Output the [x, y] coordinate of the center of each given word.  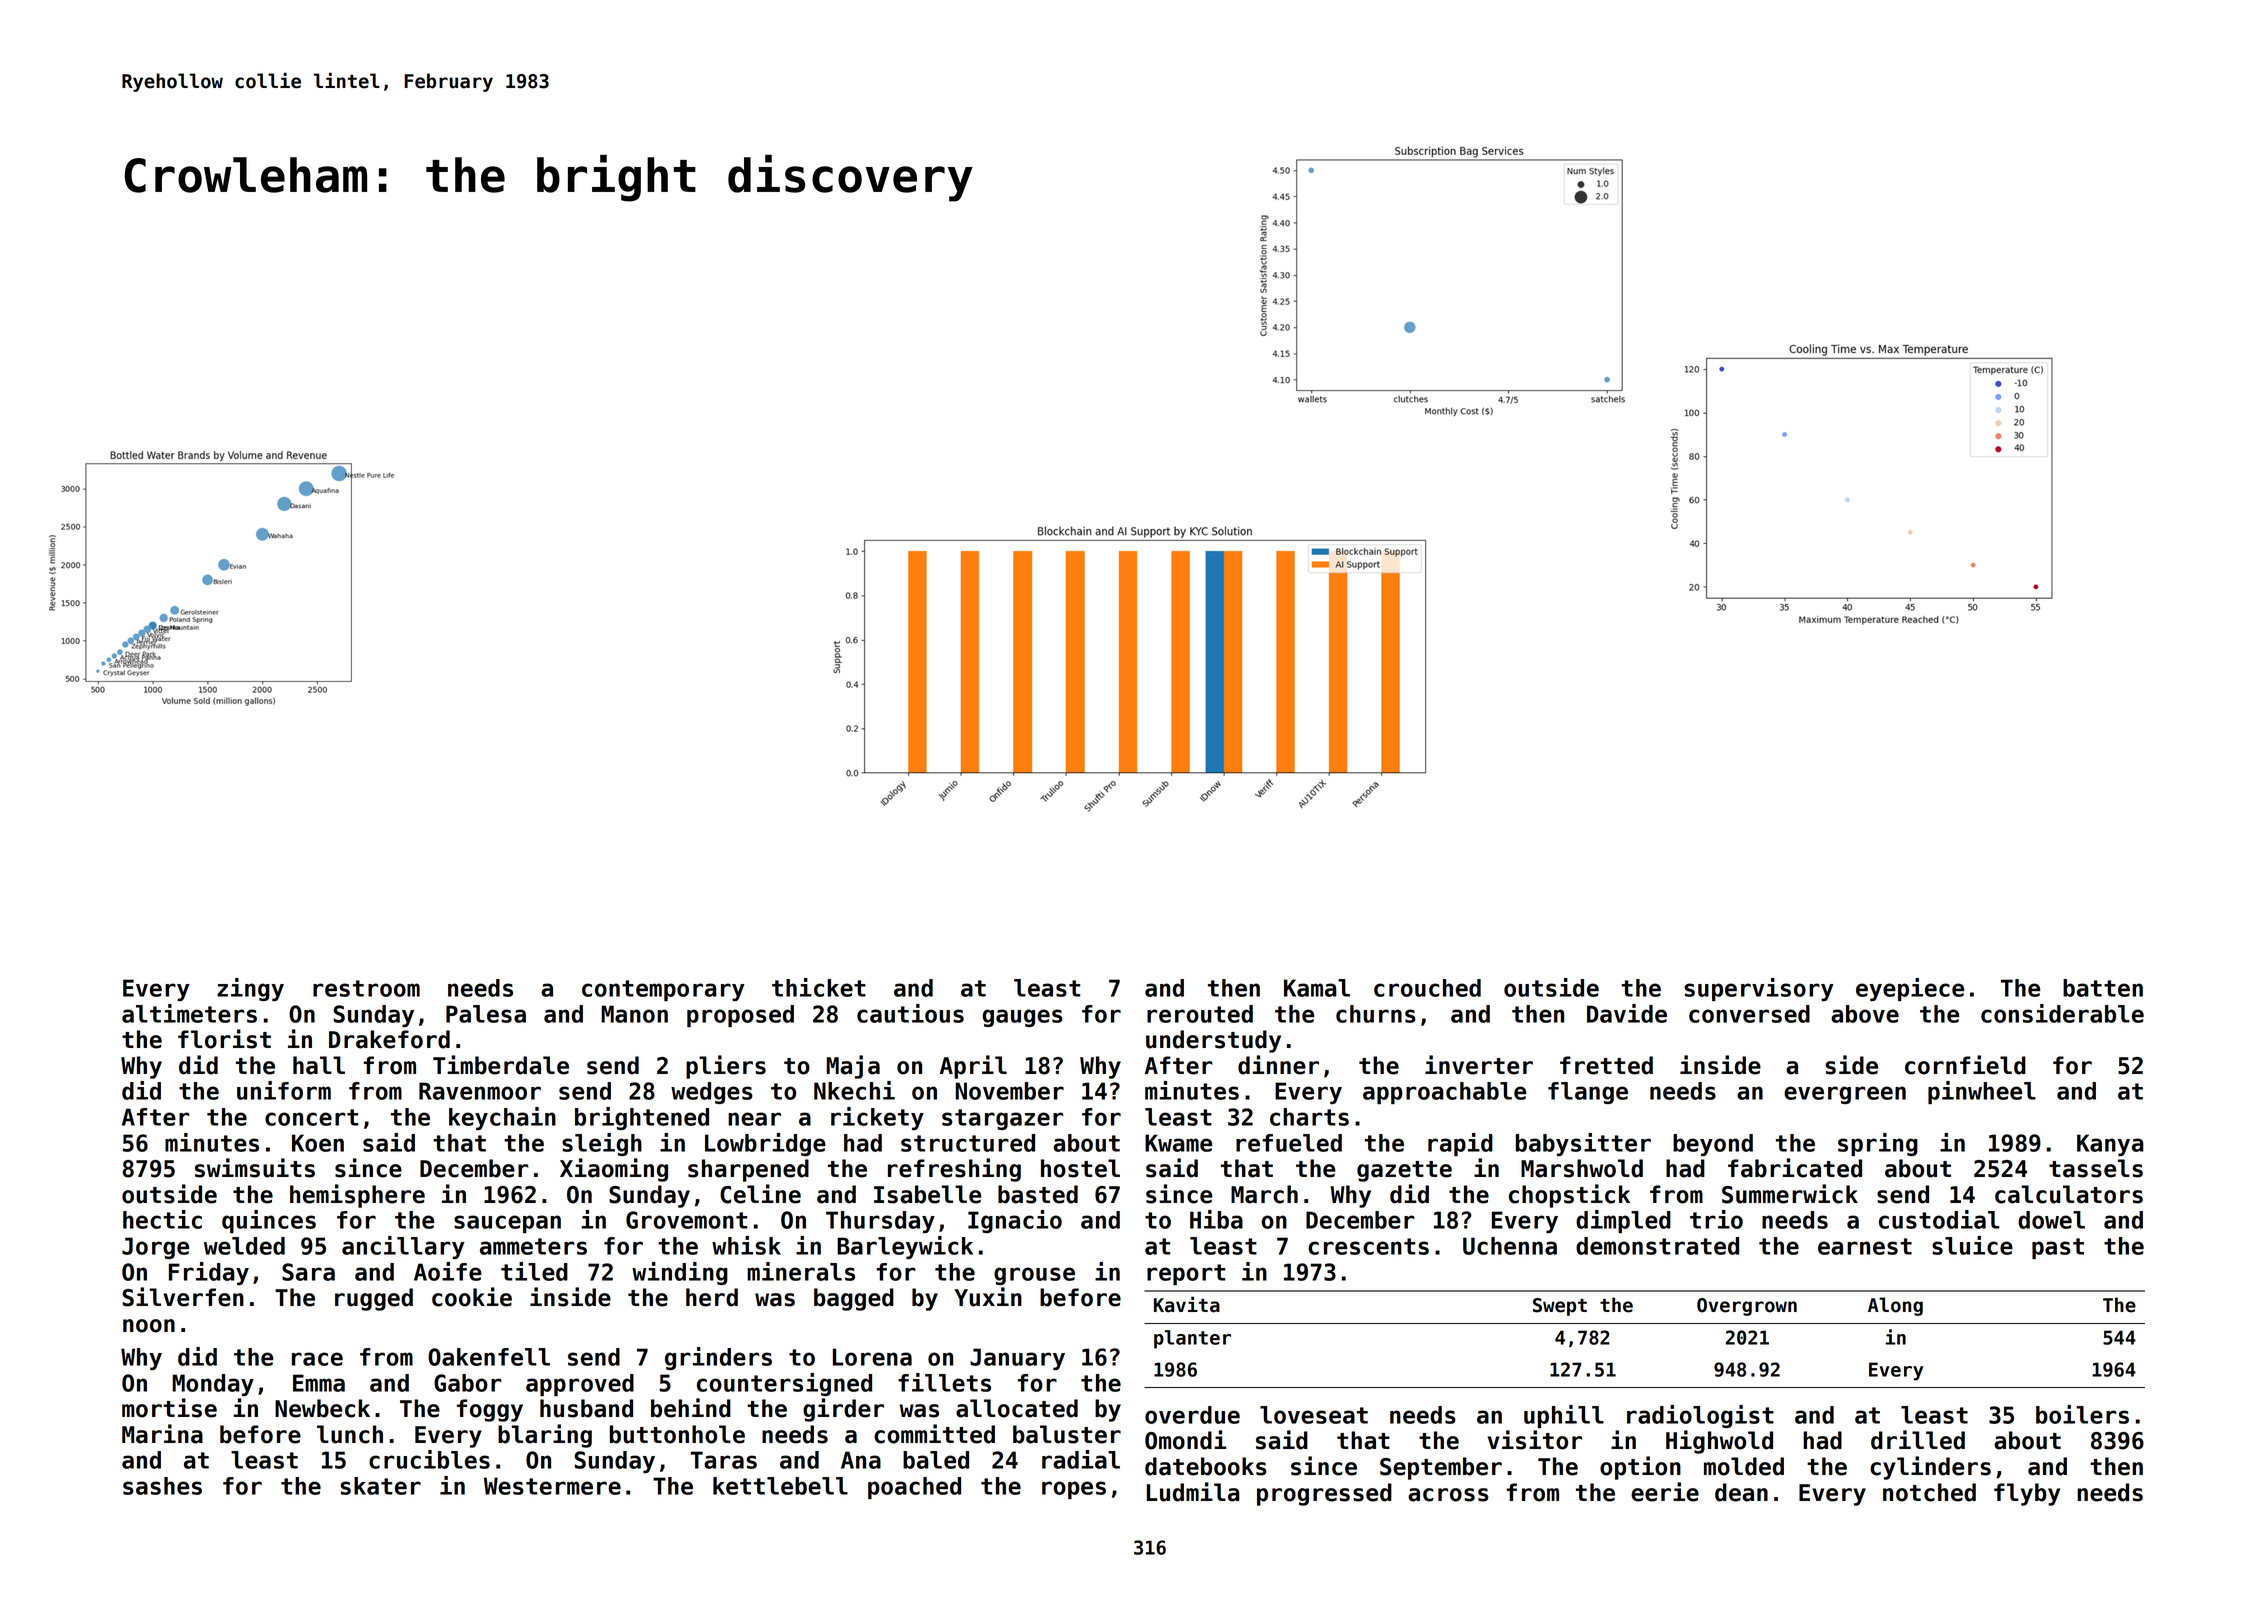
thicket [819, 987]
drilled [1918, 1440]
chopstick [1569, 1196]
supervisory [1759, 989]
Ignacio [1015, 1221]
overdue [1192, 1415]
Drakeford [389, 1039]
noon [149, 1326]
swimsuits [255, 1168]
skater [380, 1486]
